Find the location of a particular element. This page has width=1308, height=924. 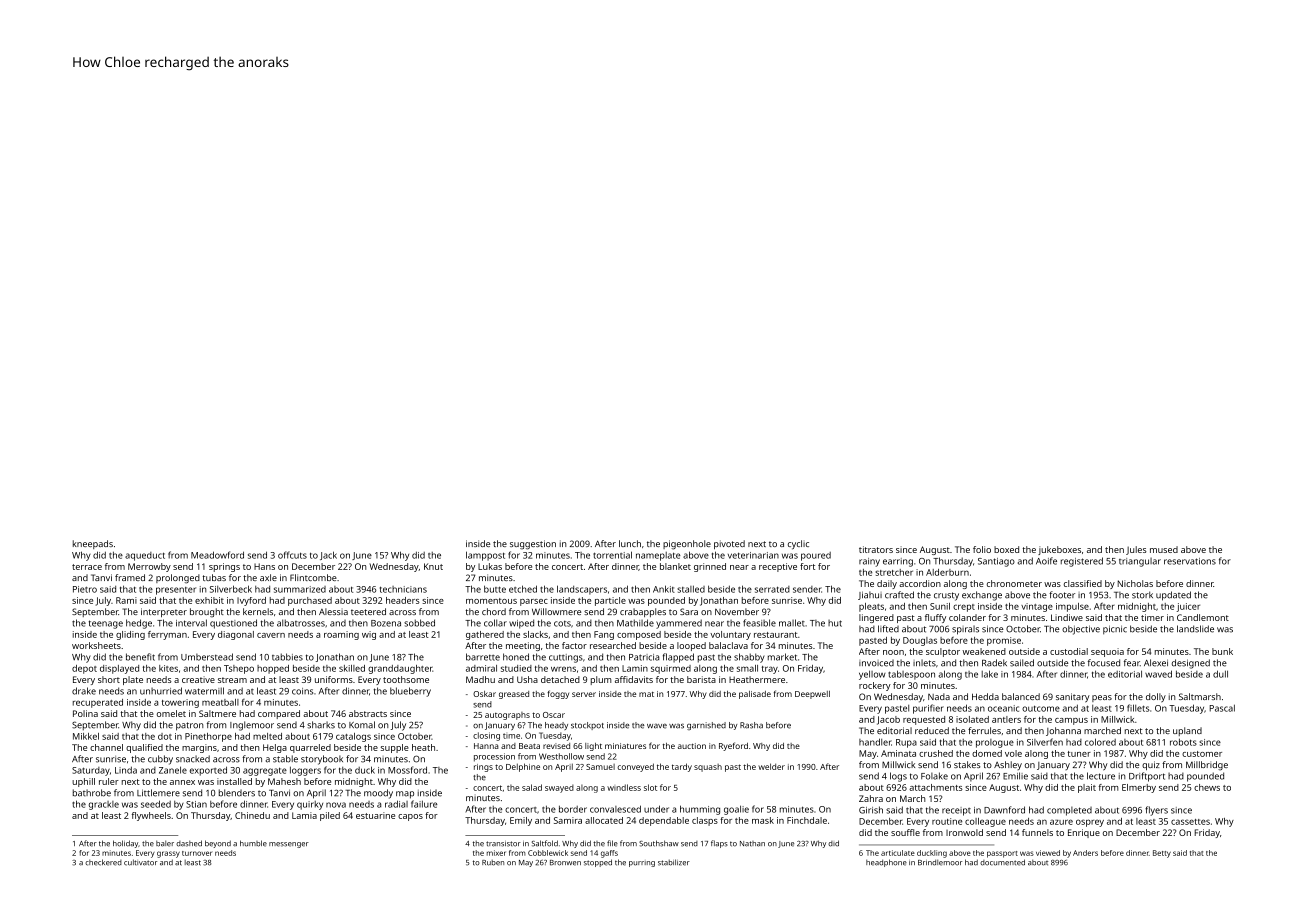

Pinethorpe is located at coordinates (208, 737).
